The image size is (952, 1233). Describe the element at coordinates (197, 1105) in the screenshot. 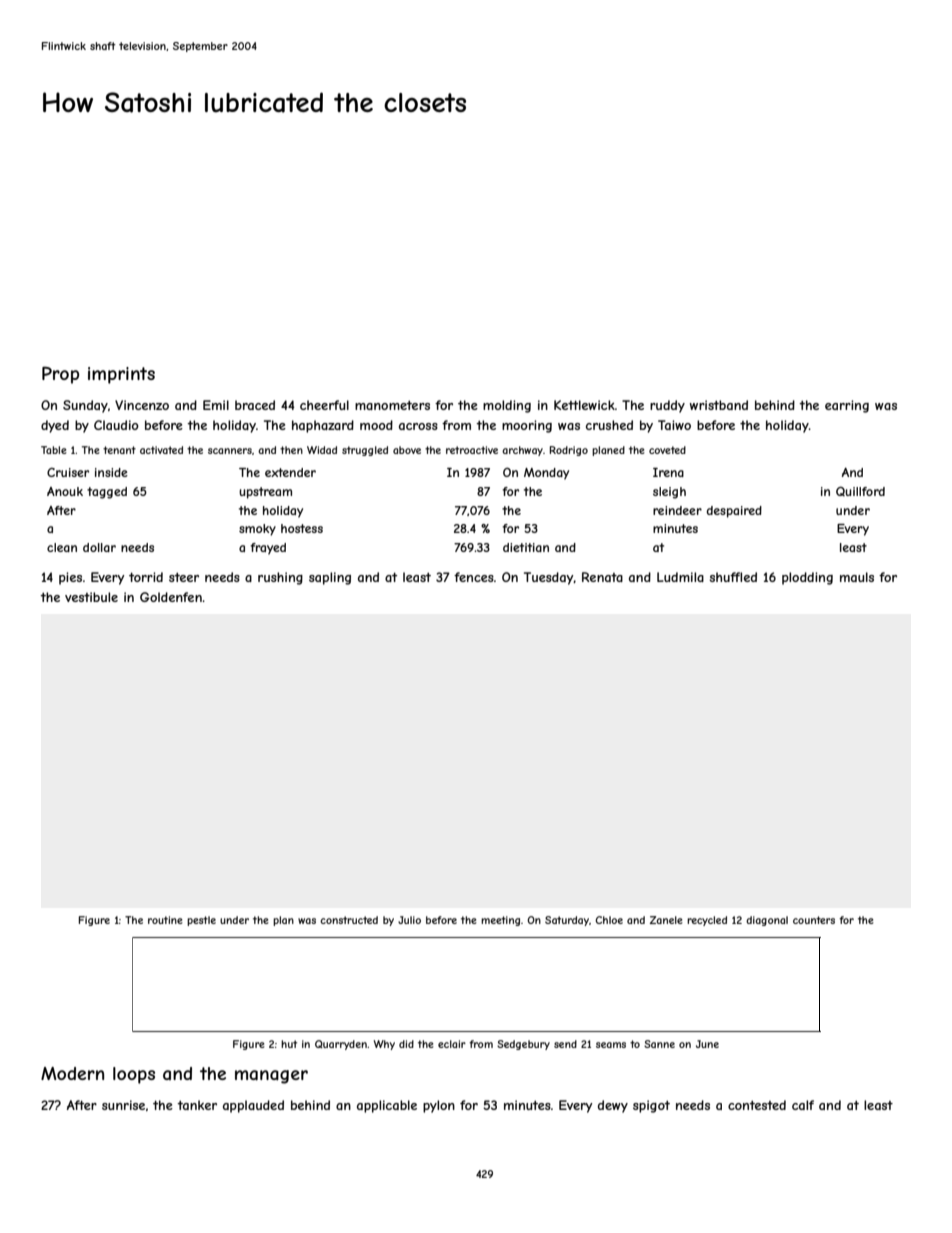

I see `tanker` at that location.
